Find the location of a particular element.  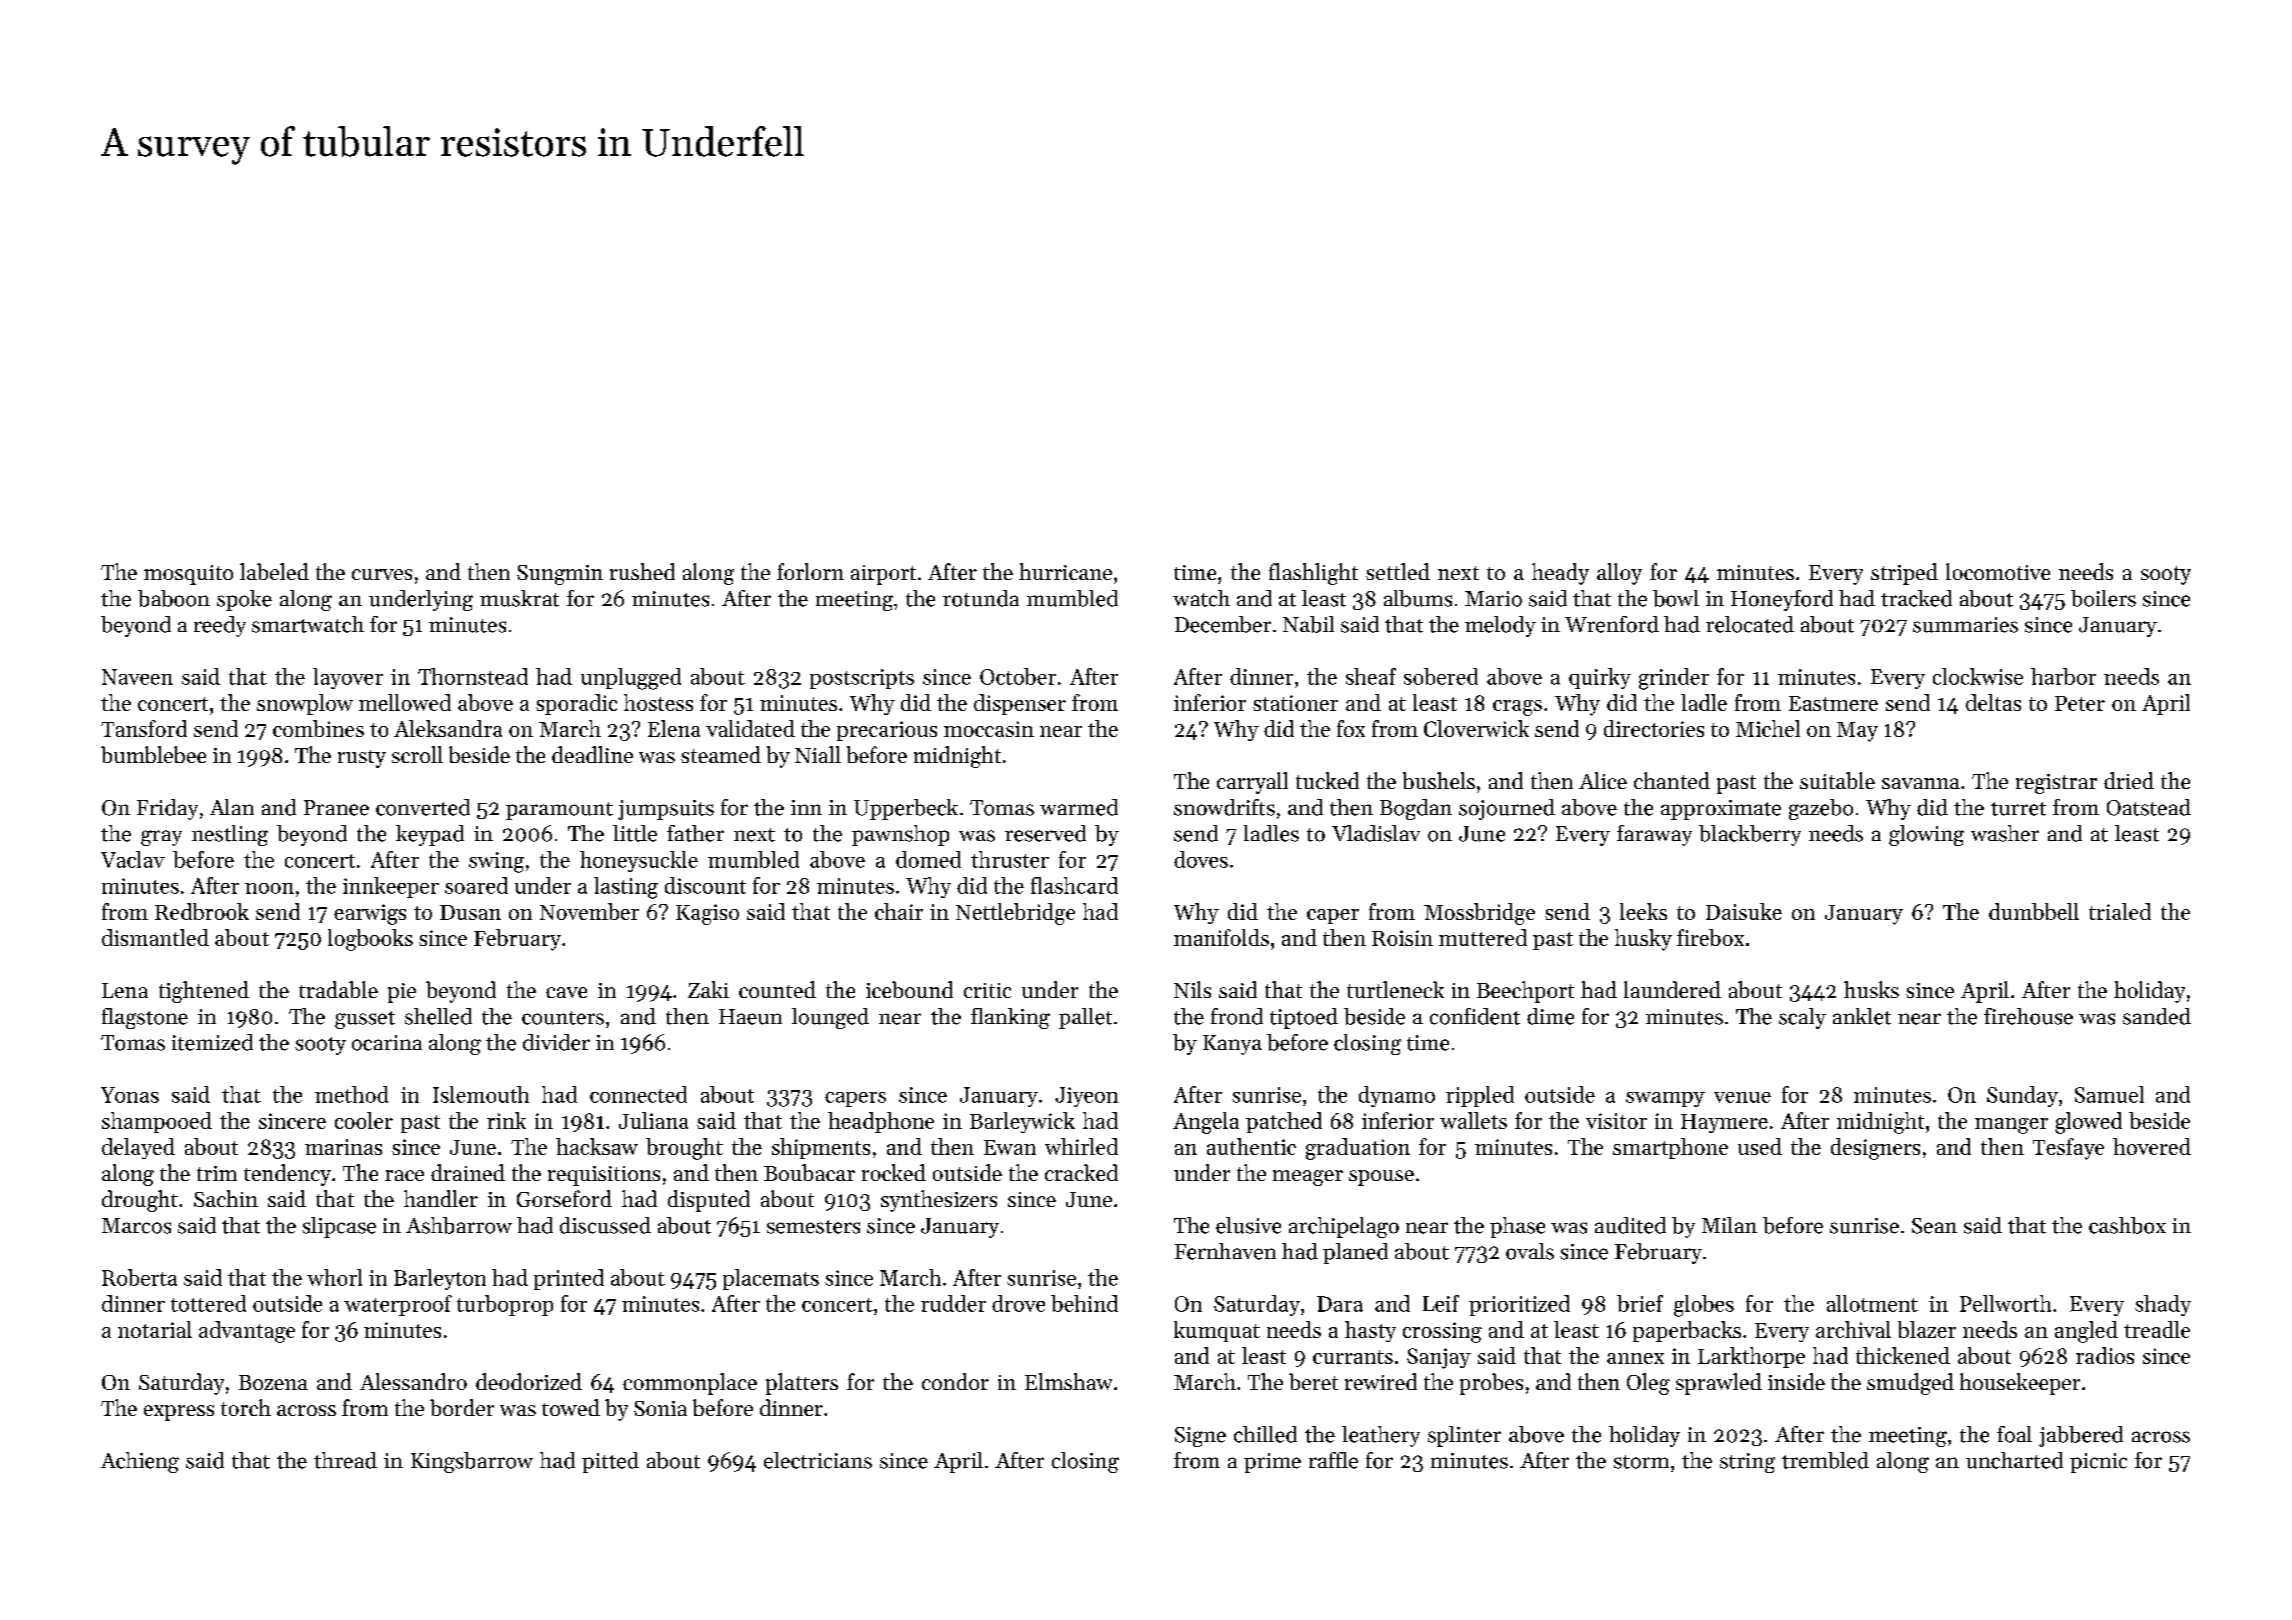

curves is located at coordinates (382, 574).
